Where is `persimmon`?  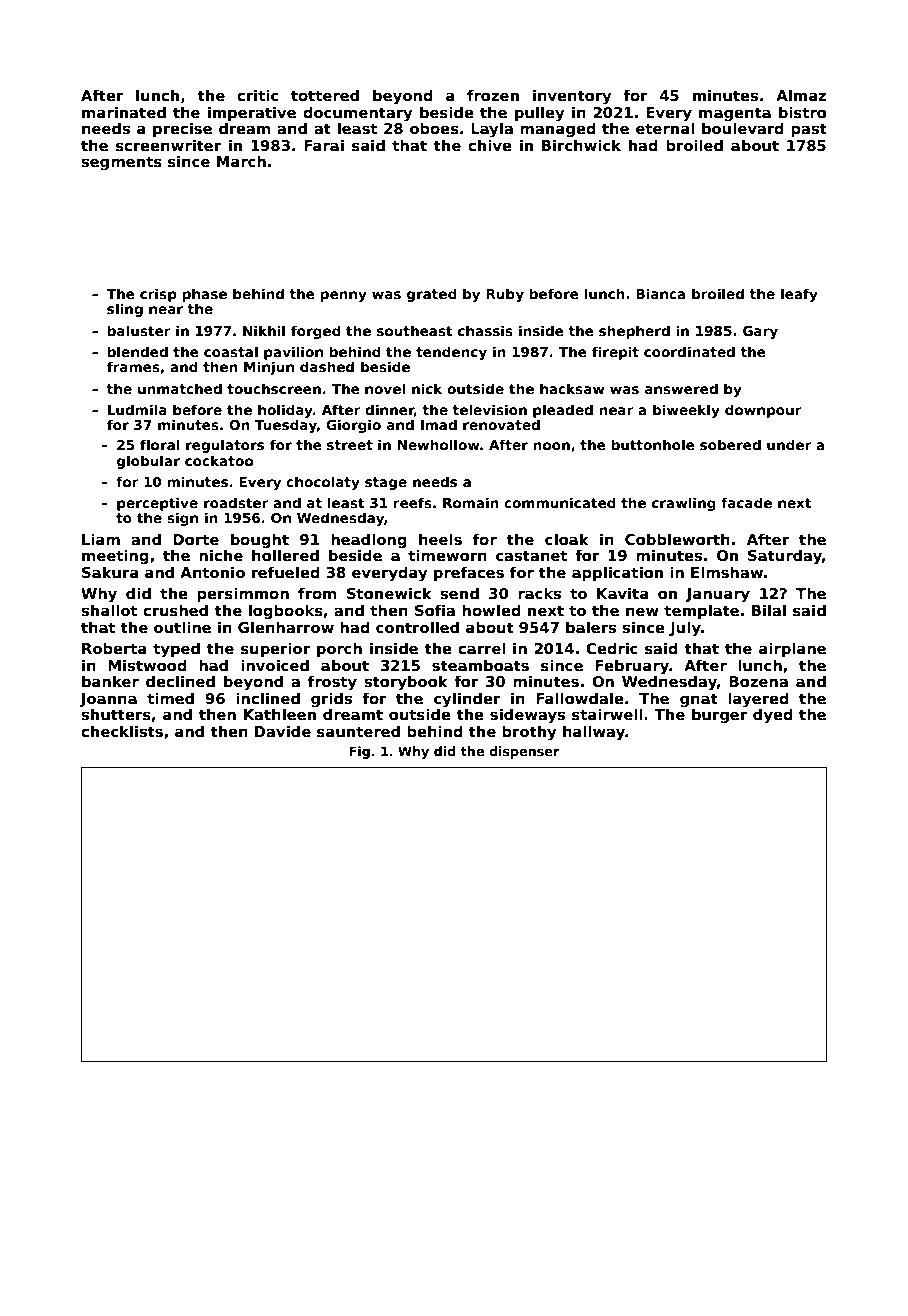 persimmon is located at coordinates (243, 594).
